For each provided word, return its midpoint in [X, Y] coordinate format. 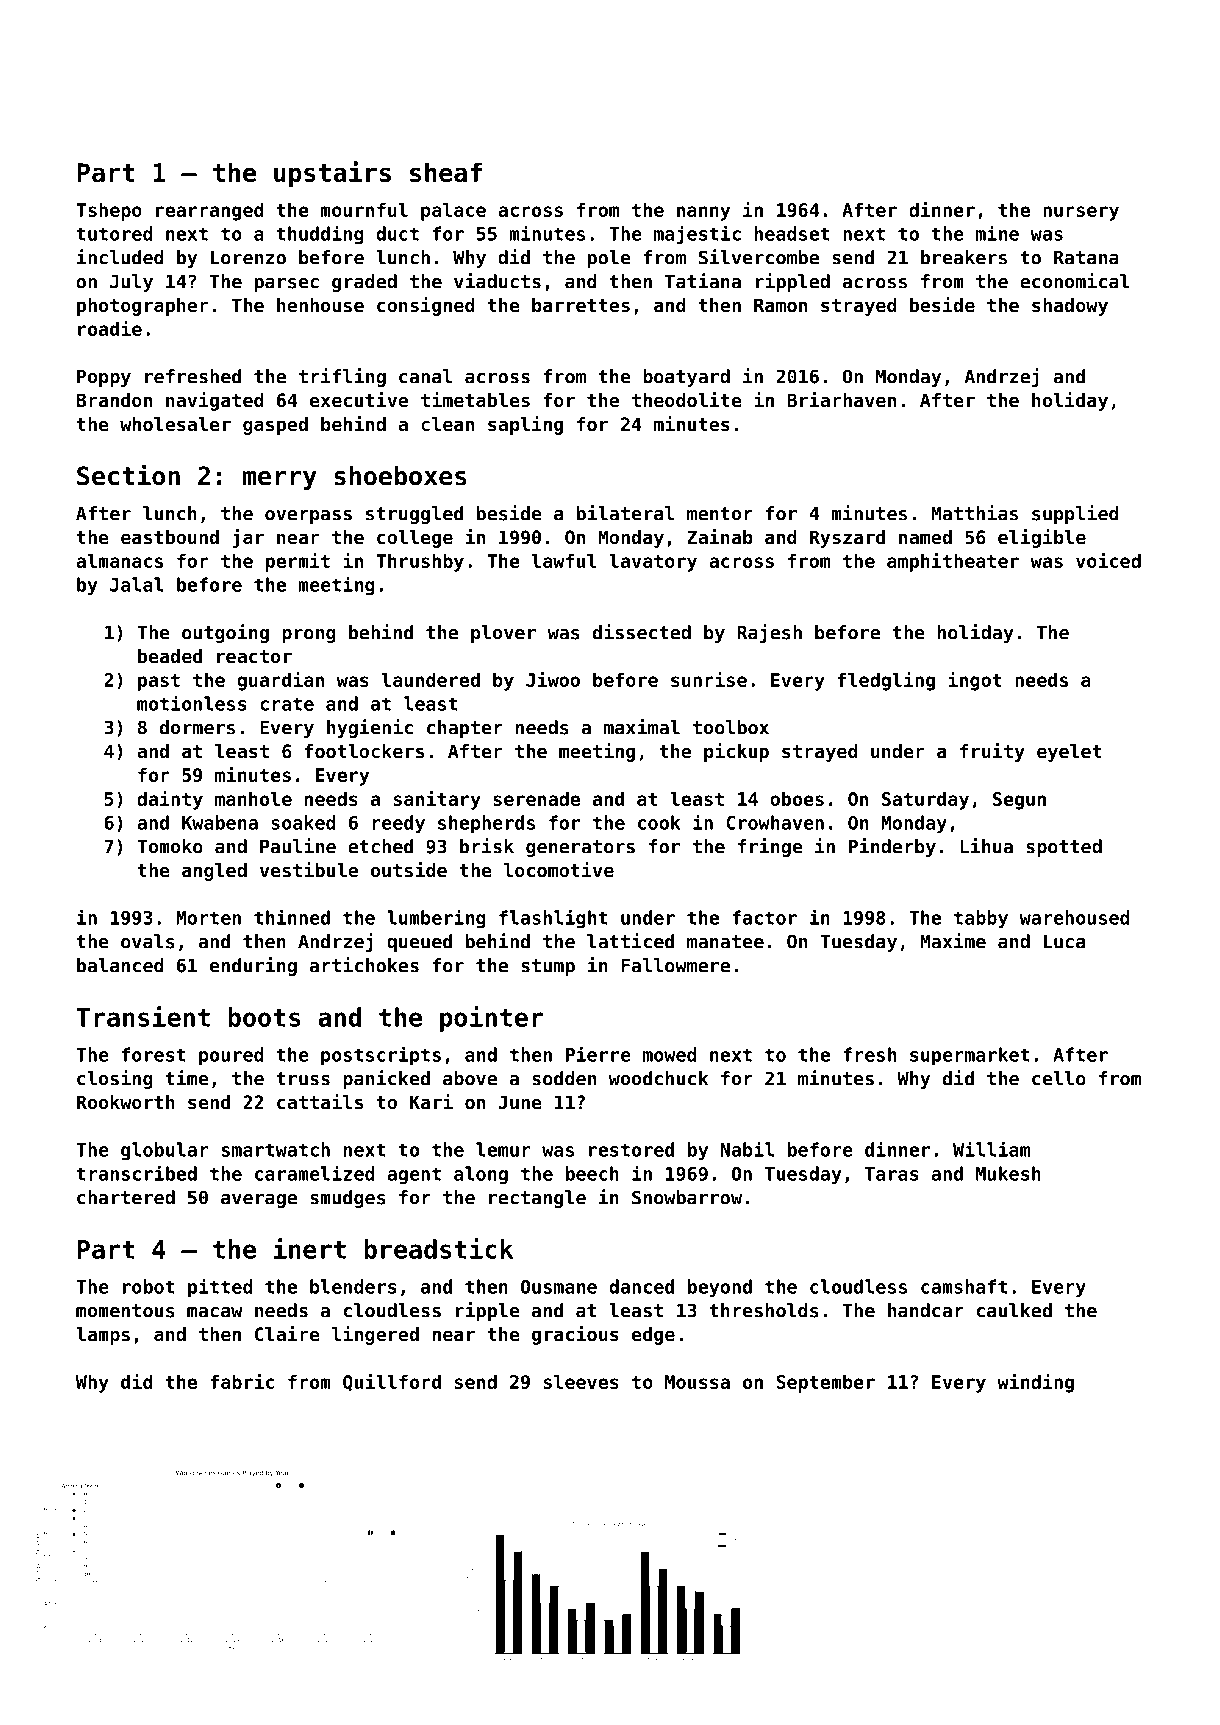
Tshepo [109, 211]
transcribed [136, 1173]
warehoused [1075, 917]
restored [631, 1149]
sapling [525, 425]
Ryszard [847, 539]
